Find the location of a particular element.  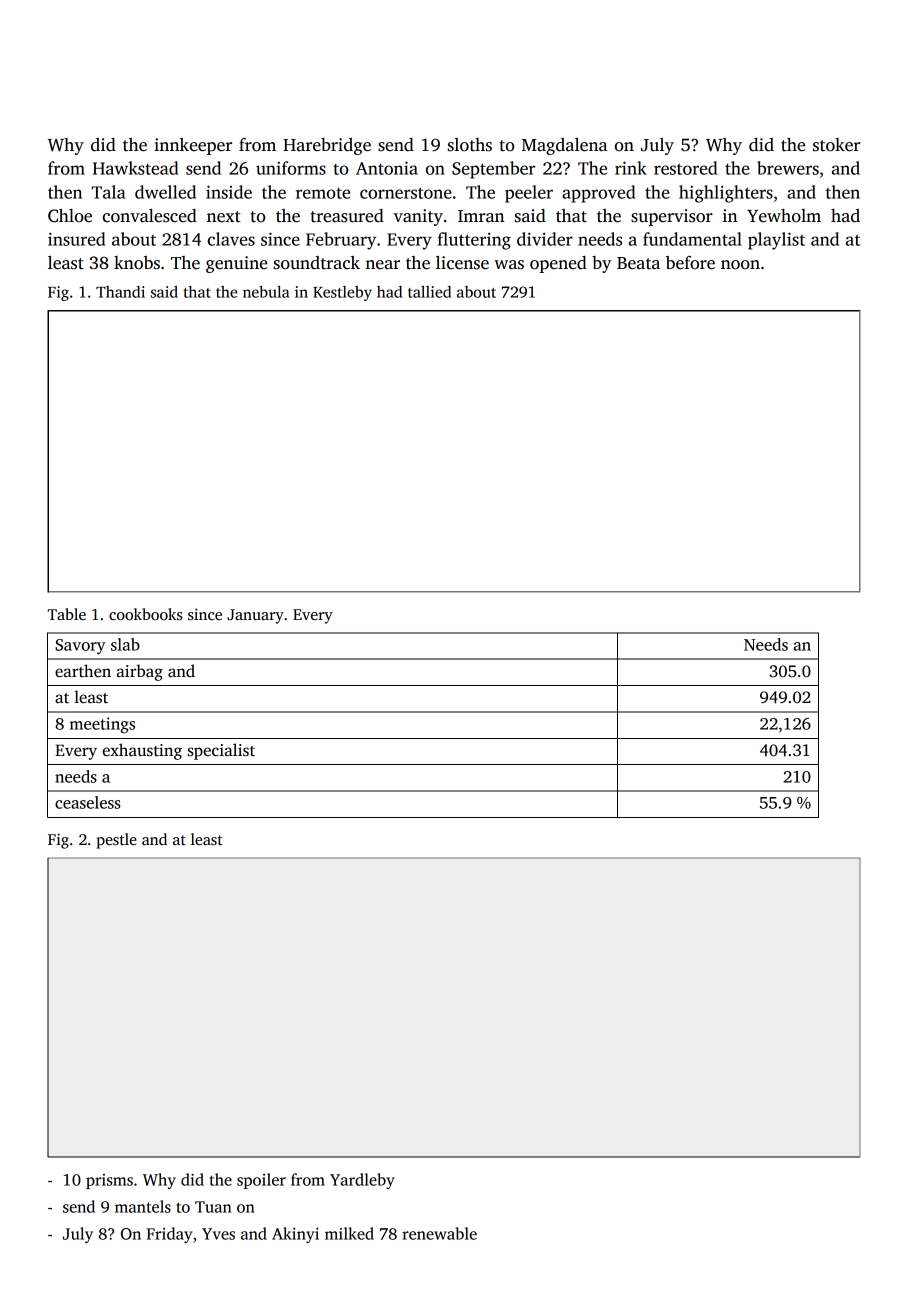

noon is located at coordinates (740, 265).
